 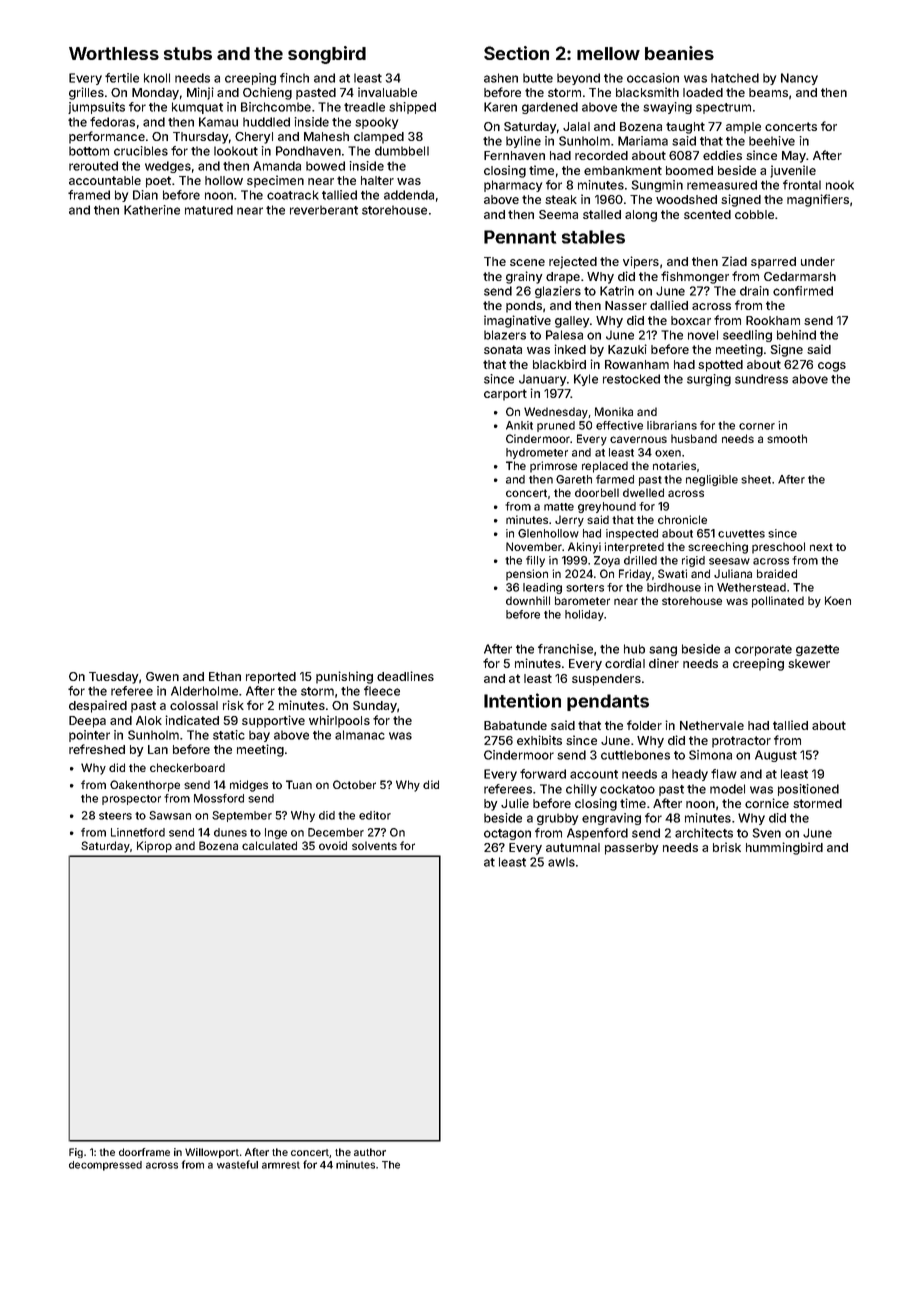 What do you see at coordinates (154, 847) in the page?
I see `Kiprop` at bounding box center [154, 847].
